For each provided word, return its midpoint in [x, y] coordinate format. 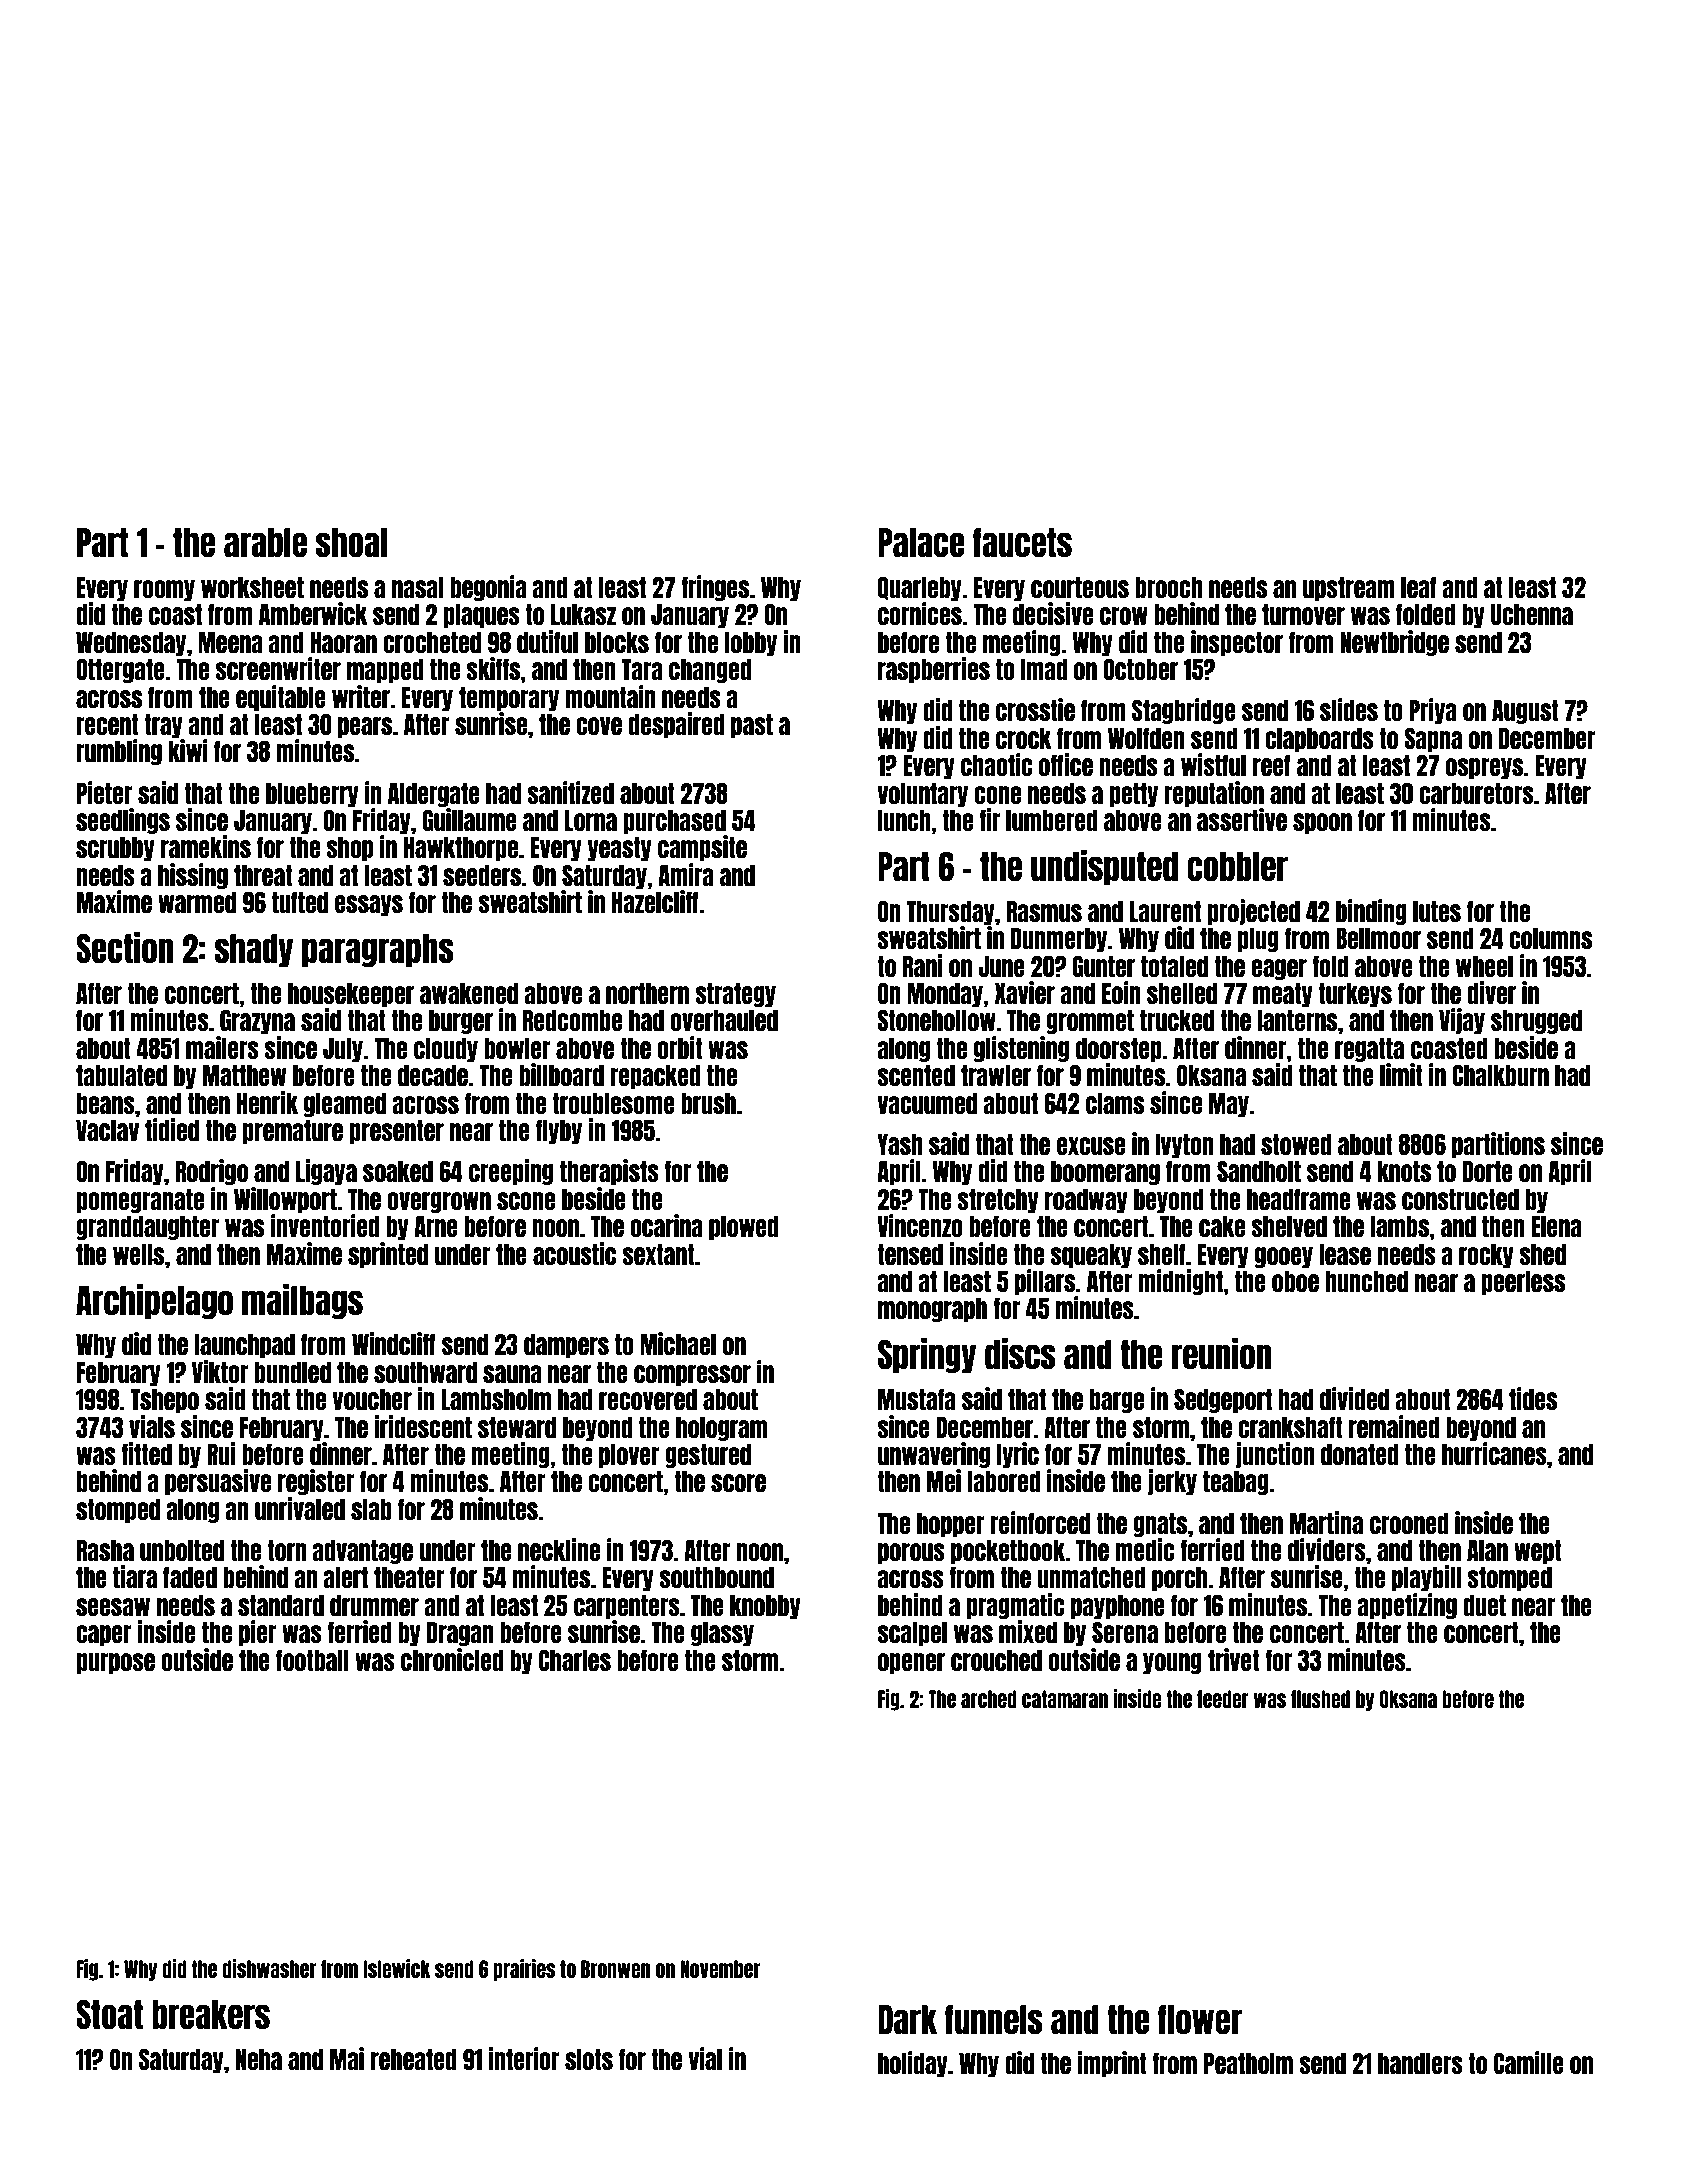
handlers [1420, 2063]
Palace [921, 543]
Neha [259, 2059]
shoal [351, 543]
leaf [1419, 587]
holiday [913, 2064]
